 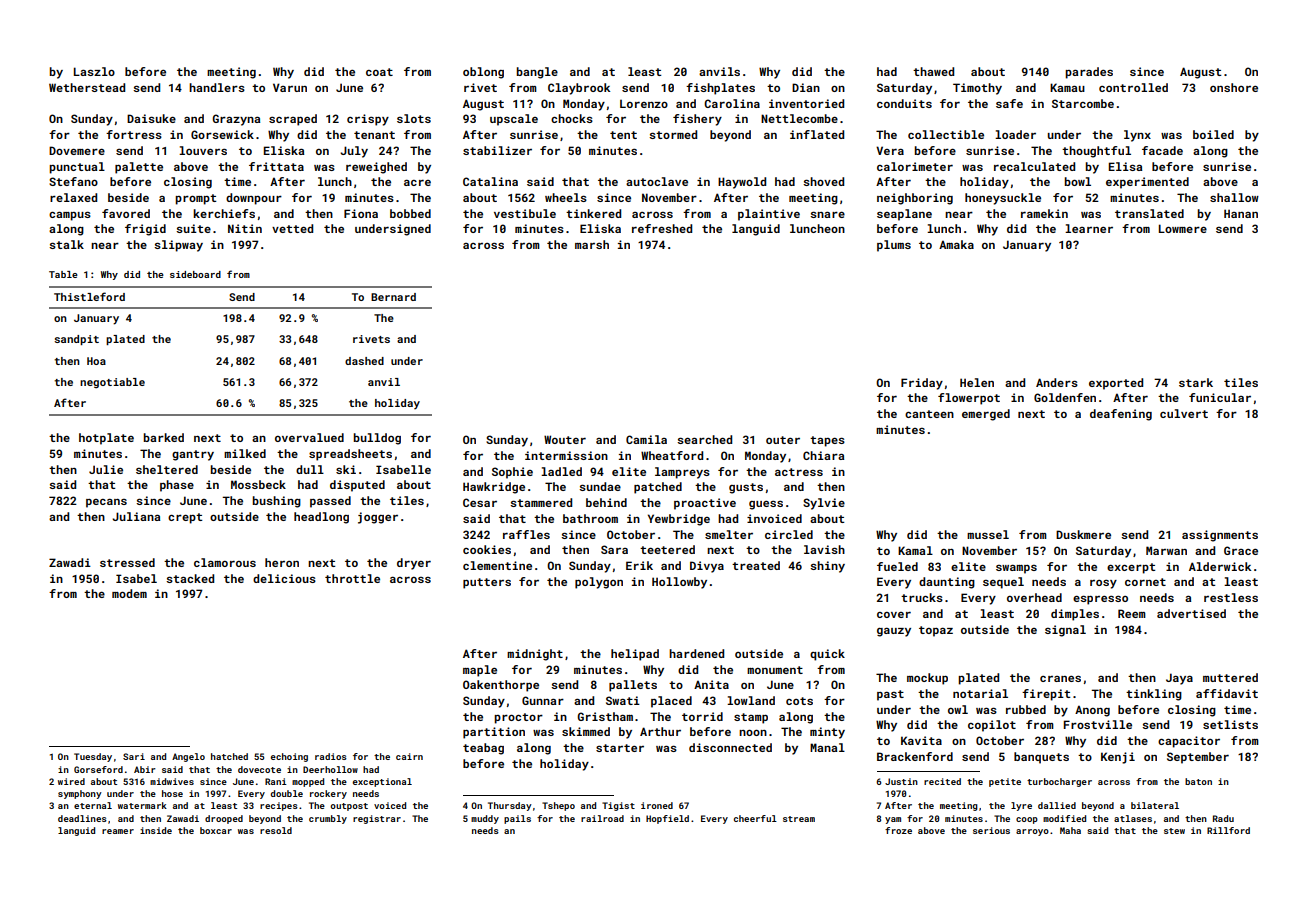 What do you see at coordinates (142, 805) in the document?
I see `watermark` at bounding box center [142, 805].
